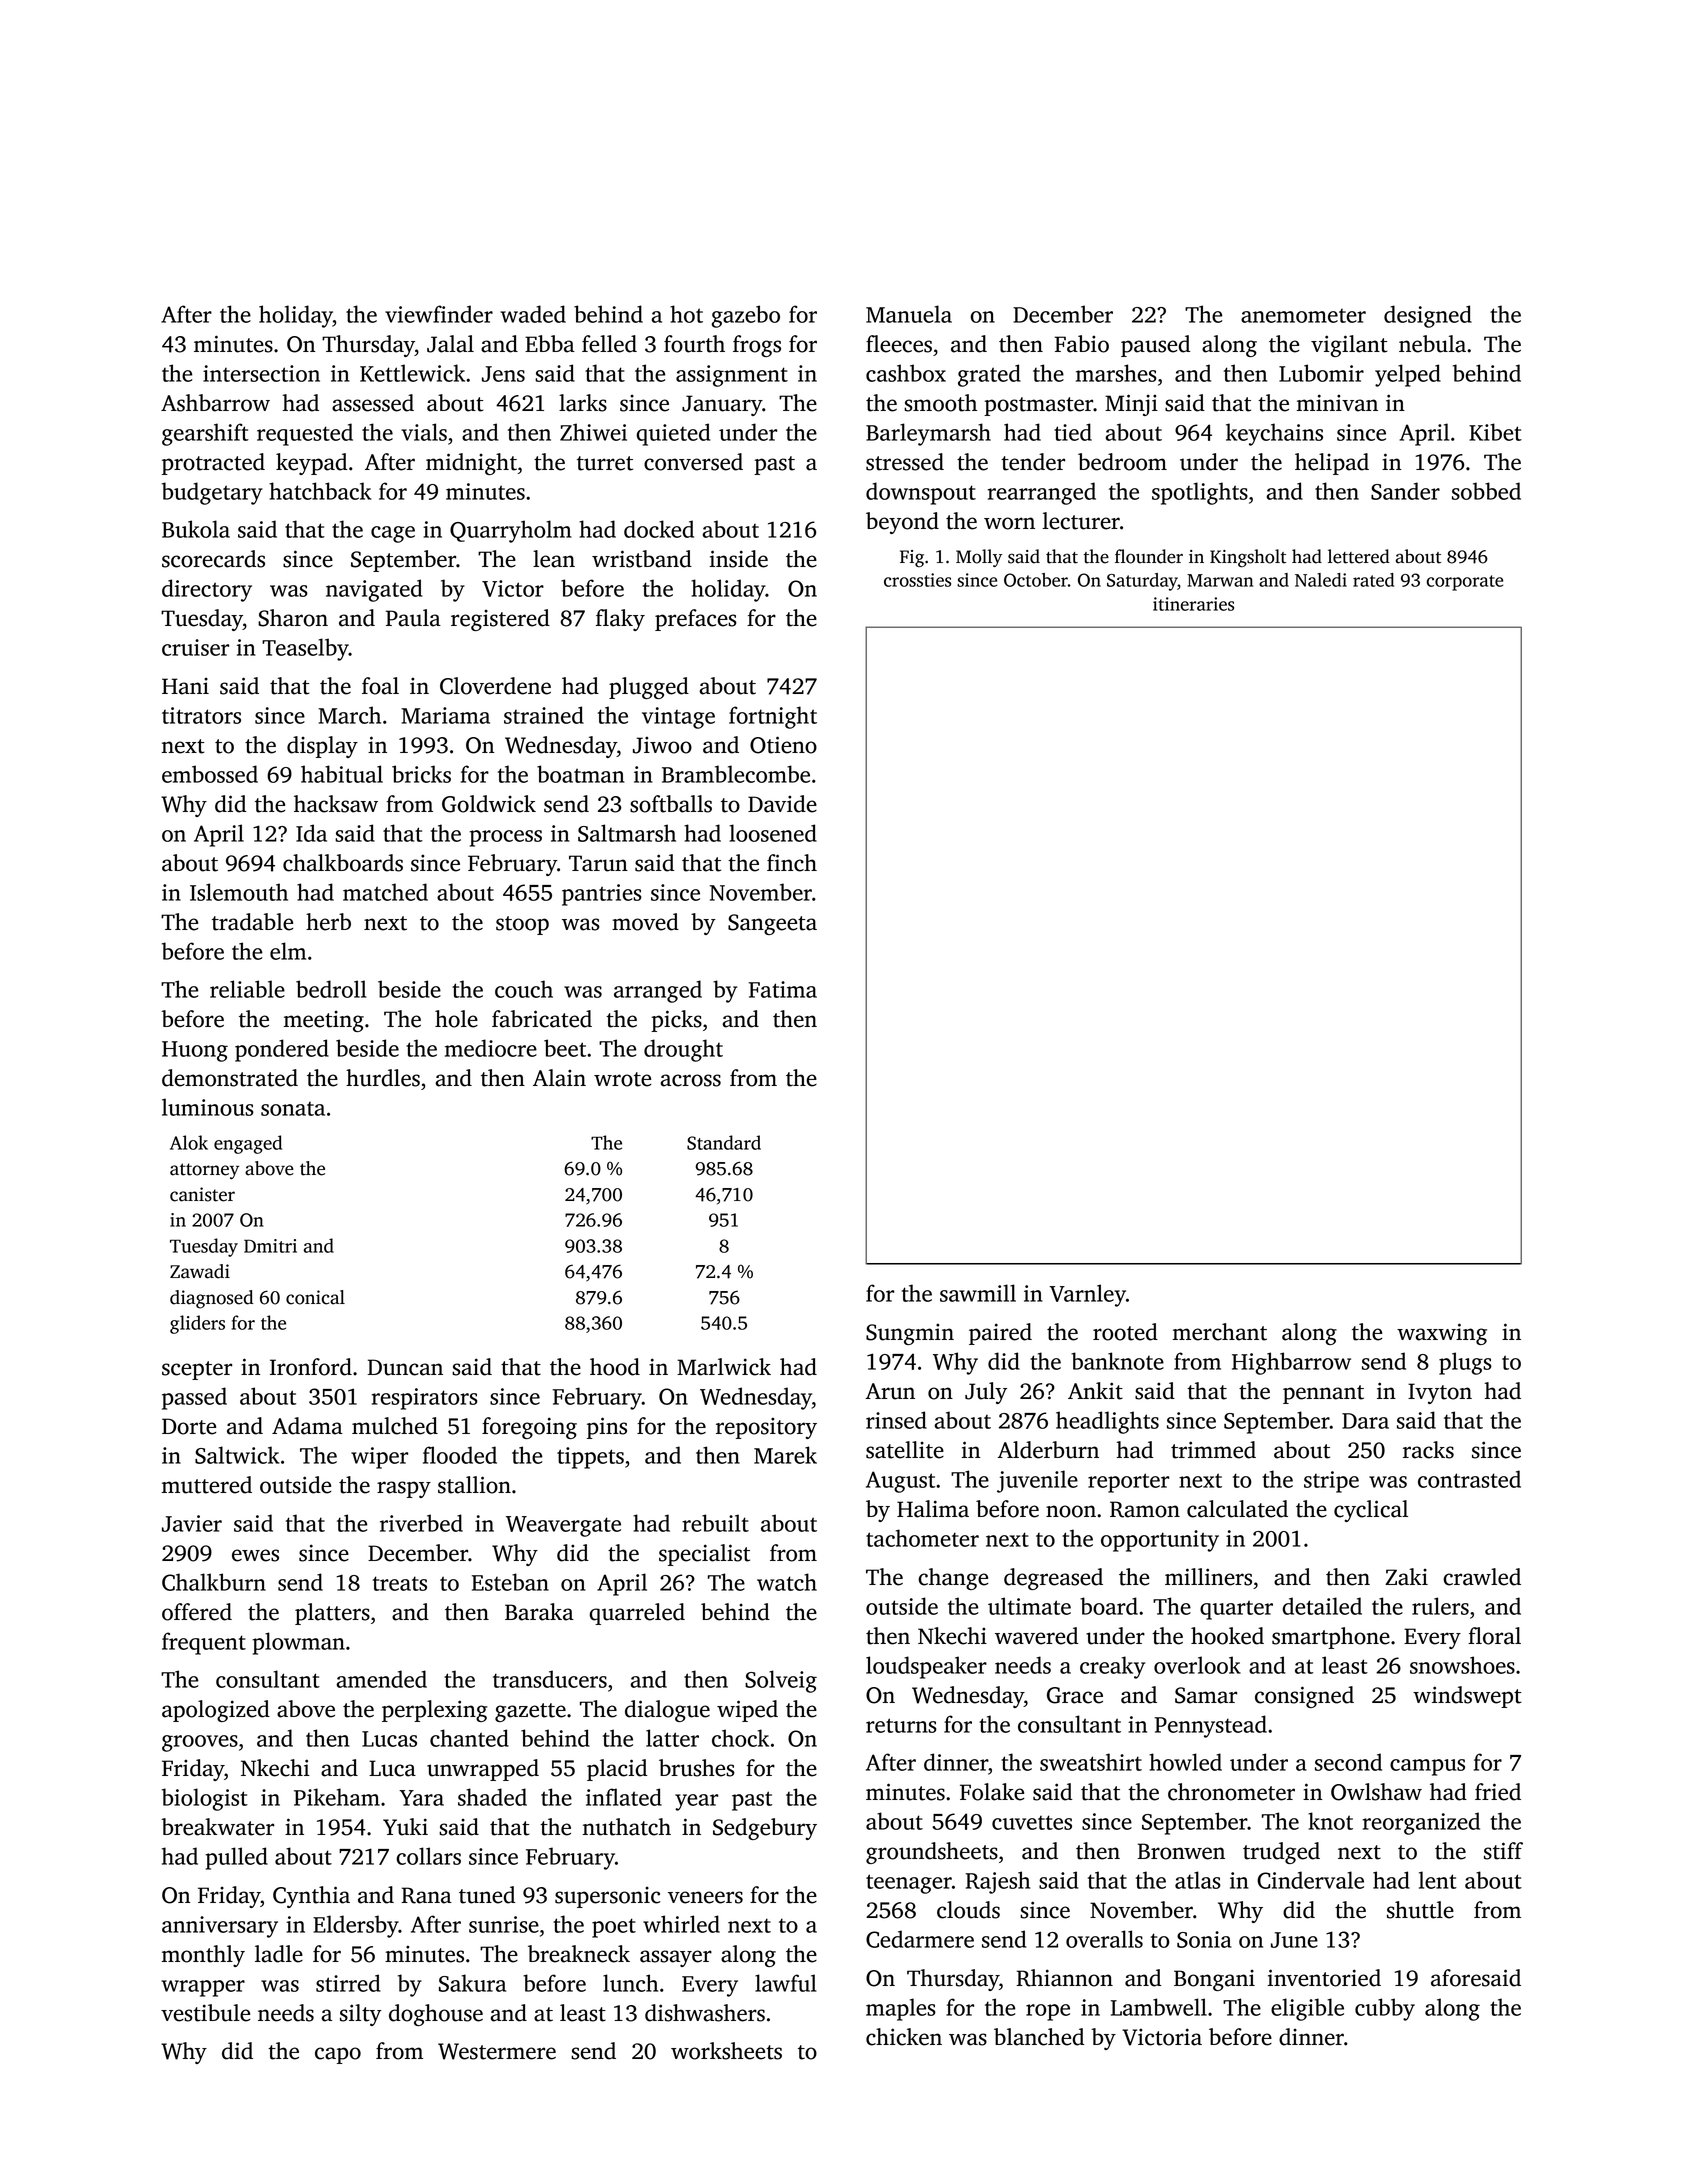 This document has width=1683, height=2178. What do you see at coordinates (1442, 1334) in the document?
I see `waxwing` at bounding box center [1442, 1334].
